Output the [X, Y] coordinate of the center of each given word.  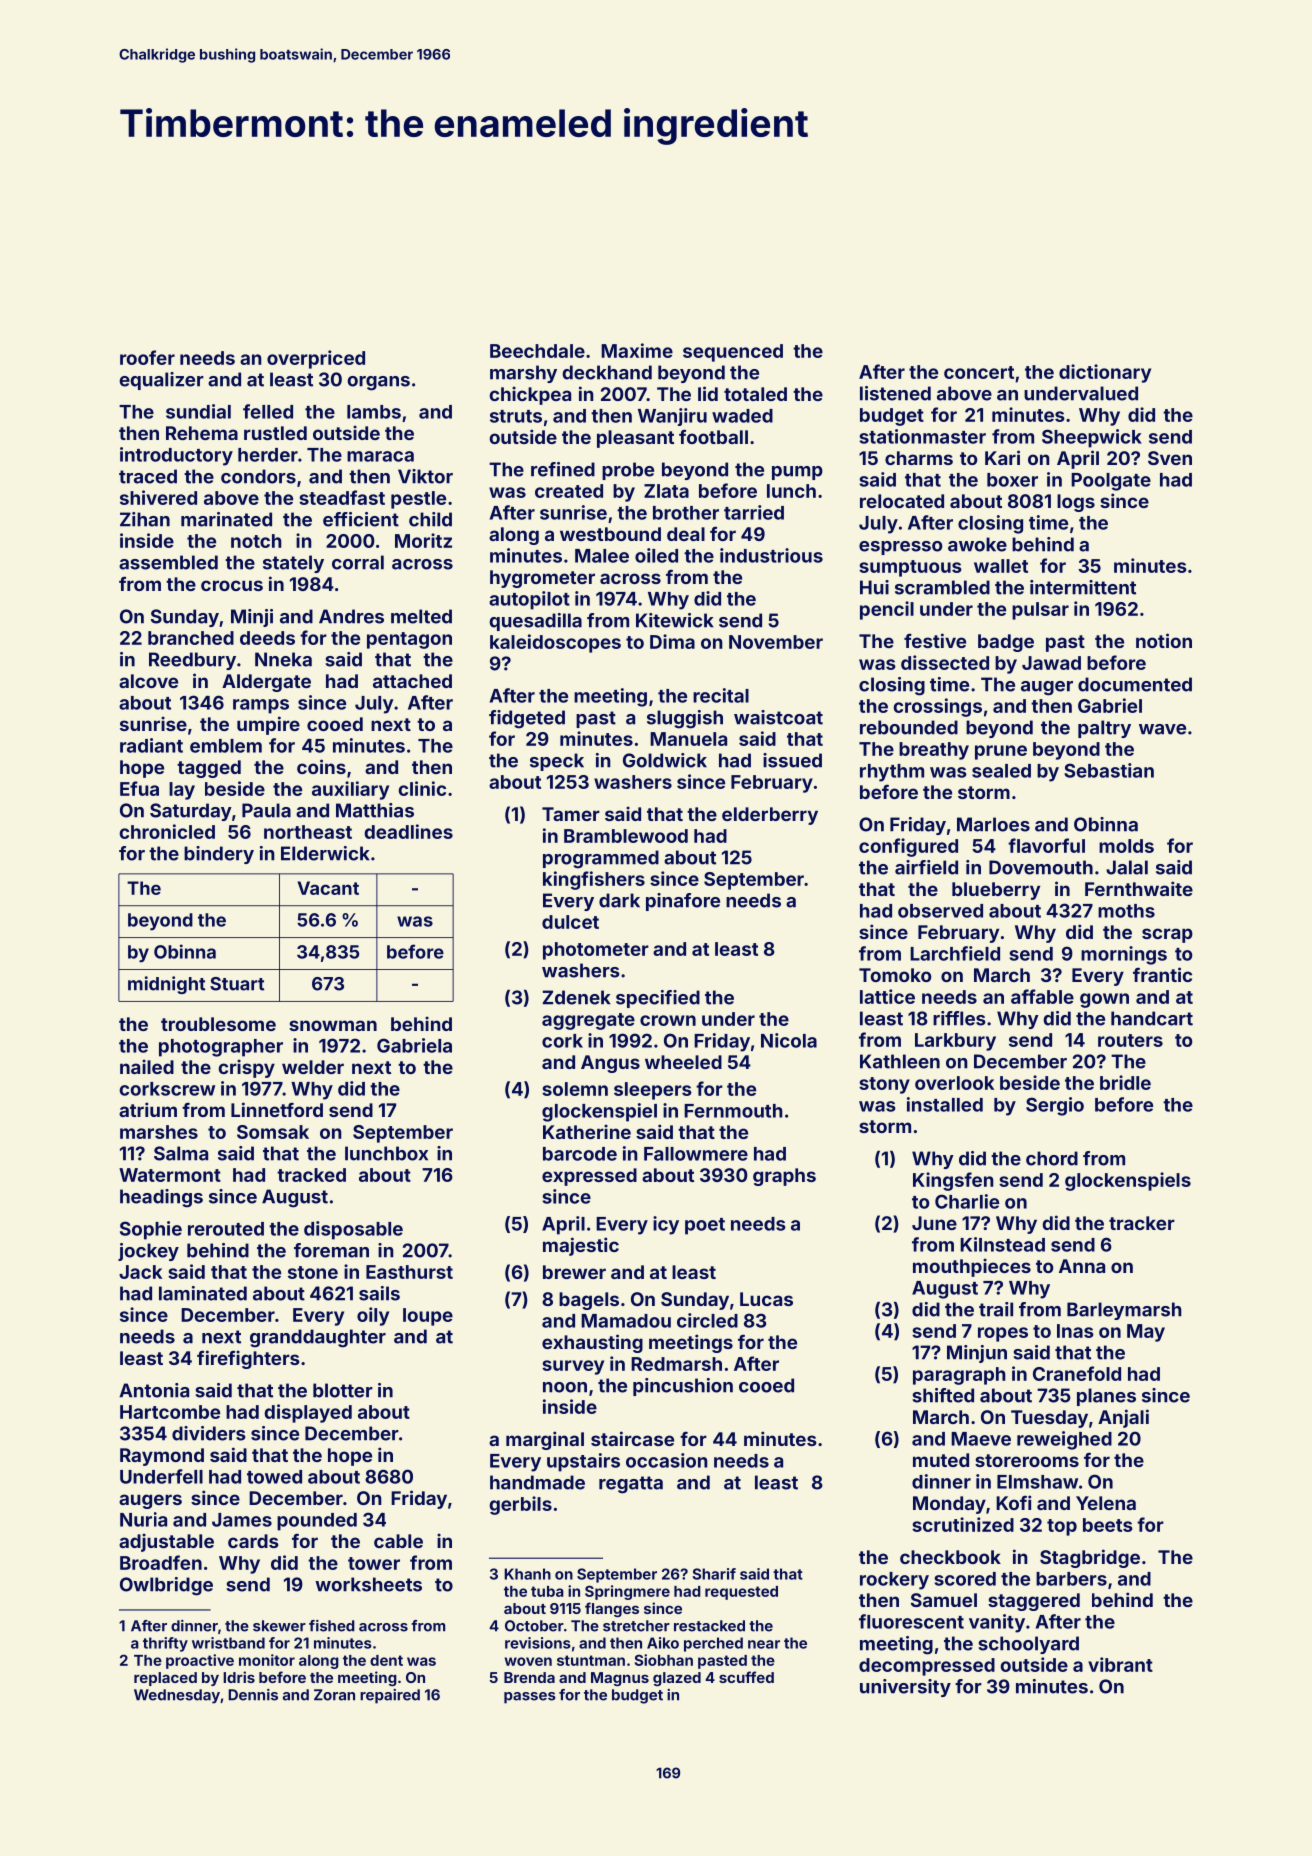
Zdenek [577, 997]
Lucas [766, 1299]
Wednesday [177, 1696]
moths [1126, 911]
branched [191, 638]
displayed [308, 1413]
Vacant [328, 888]
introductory [176, 456]
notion [1164, 640]
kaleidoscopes [555, 643]
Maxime [637, 350]
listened [895, 393]
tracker [1142, 1223]
